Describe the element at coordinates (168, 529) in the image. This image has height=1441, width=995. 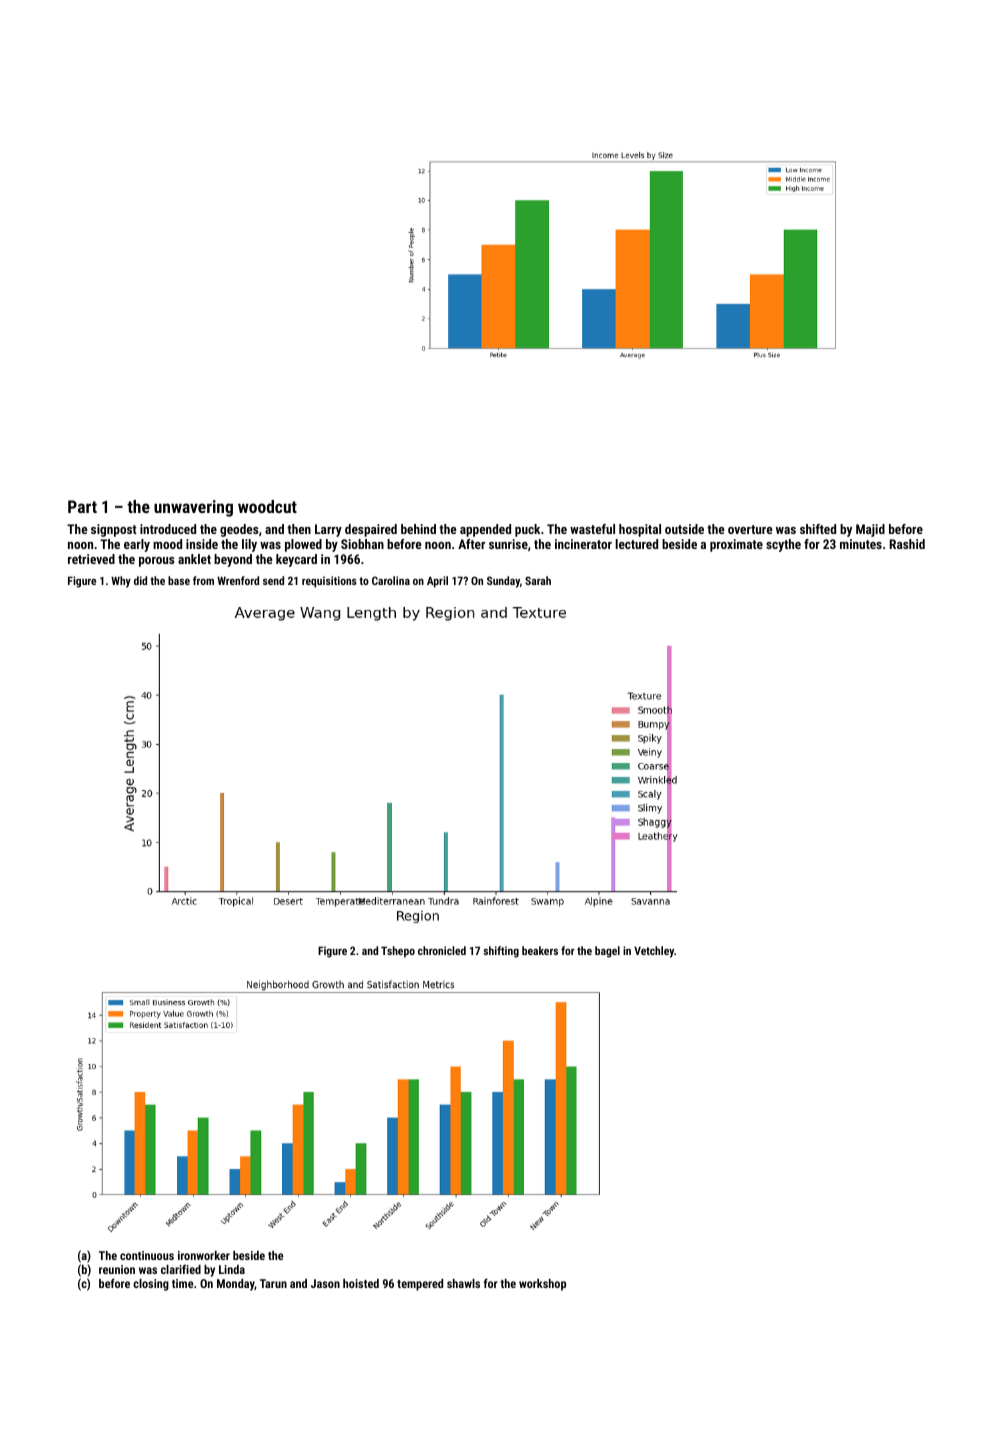
I see `introduced` at that location.
